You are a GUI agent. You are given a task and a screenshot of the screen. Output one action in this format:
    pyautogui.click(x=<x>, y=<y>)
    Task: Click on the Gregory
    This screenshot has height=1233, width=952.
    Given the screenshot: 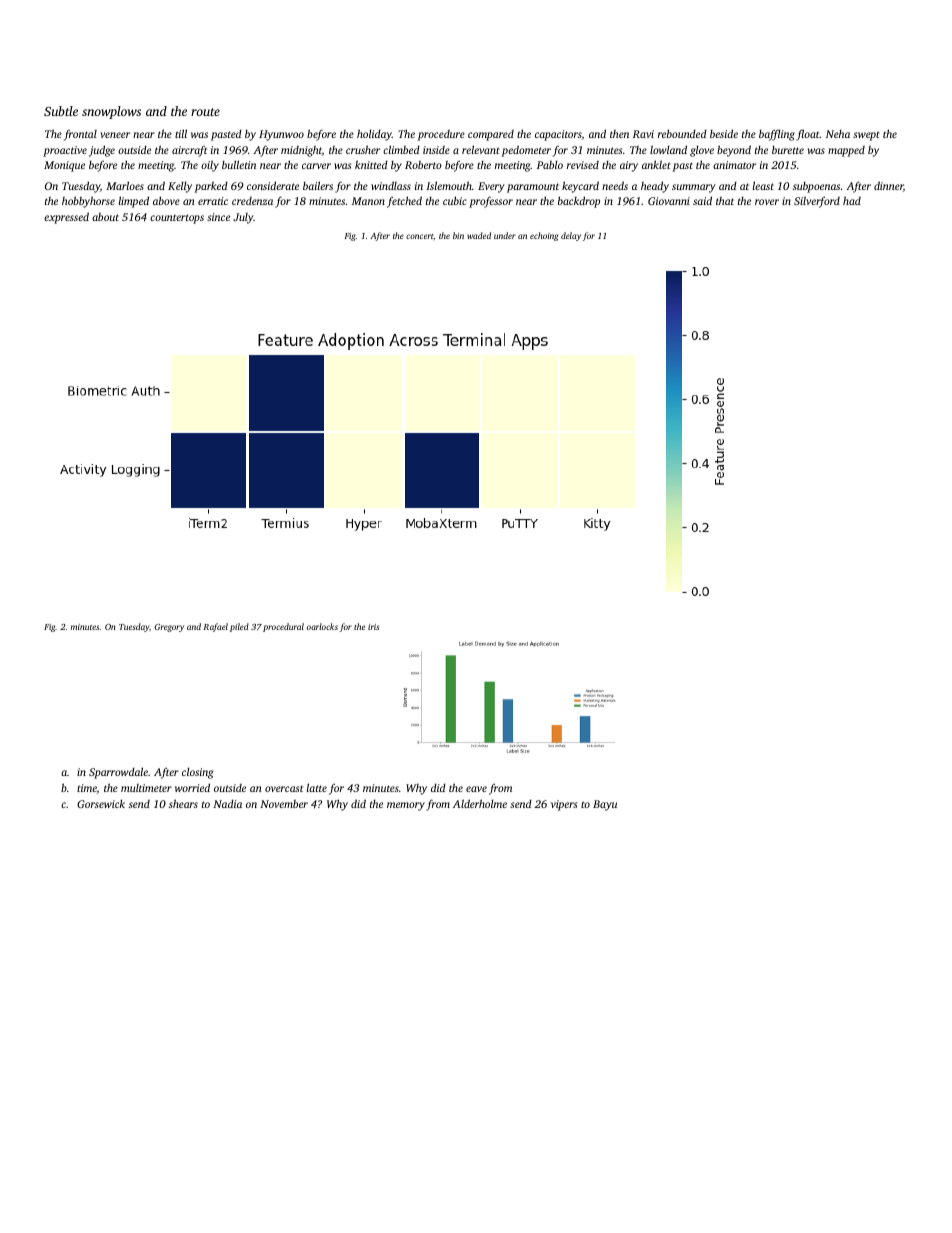 What is the action you would take?
    pyautogui.click(x=169, y=628)
